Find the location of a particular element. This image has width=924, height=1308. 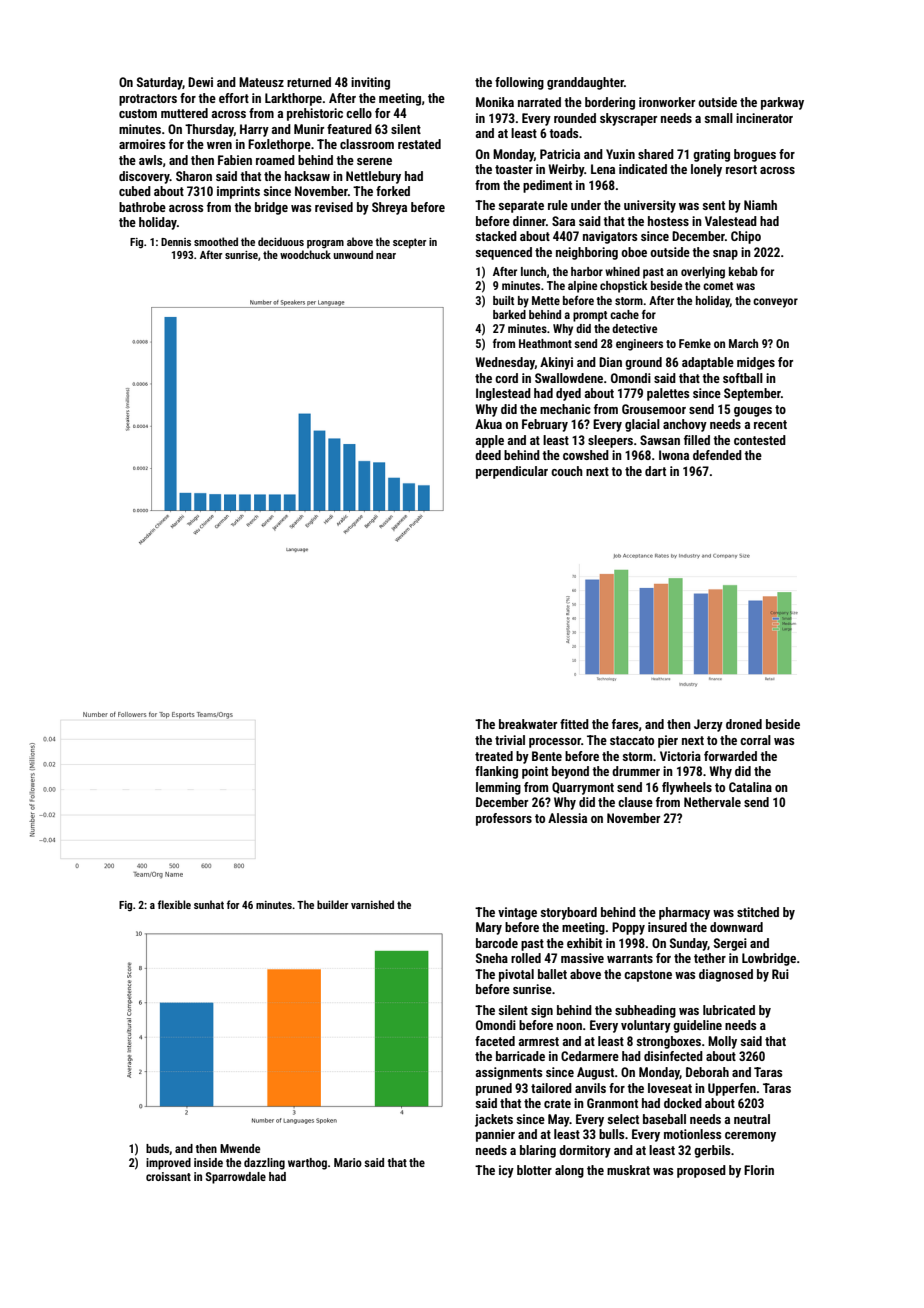

flexible is located at coordinates (174, 904).
